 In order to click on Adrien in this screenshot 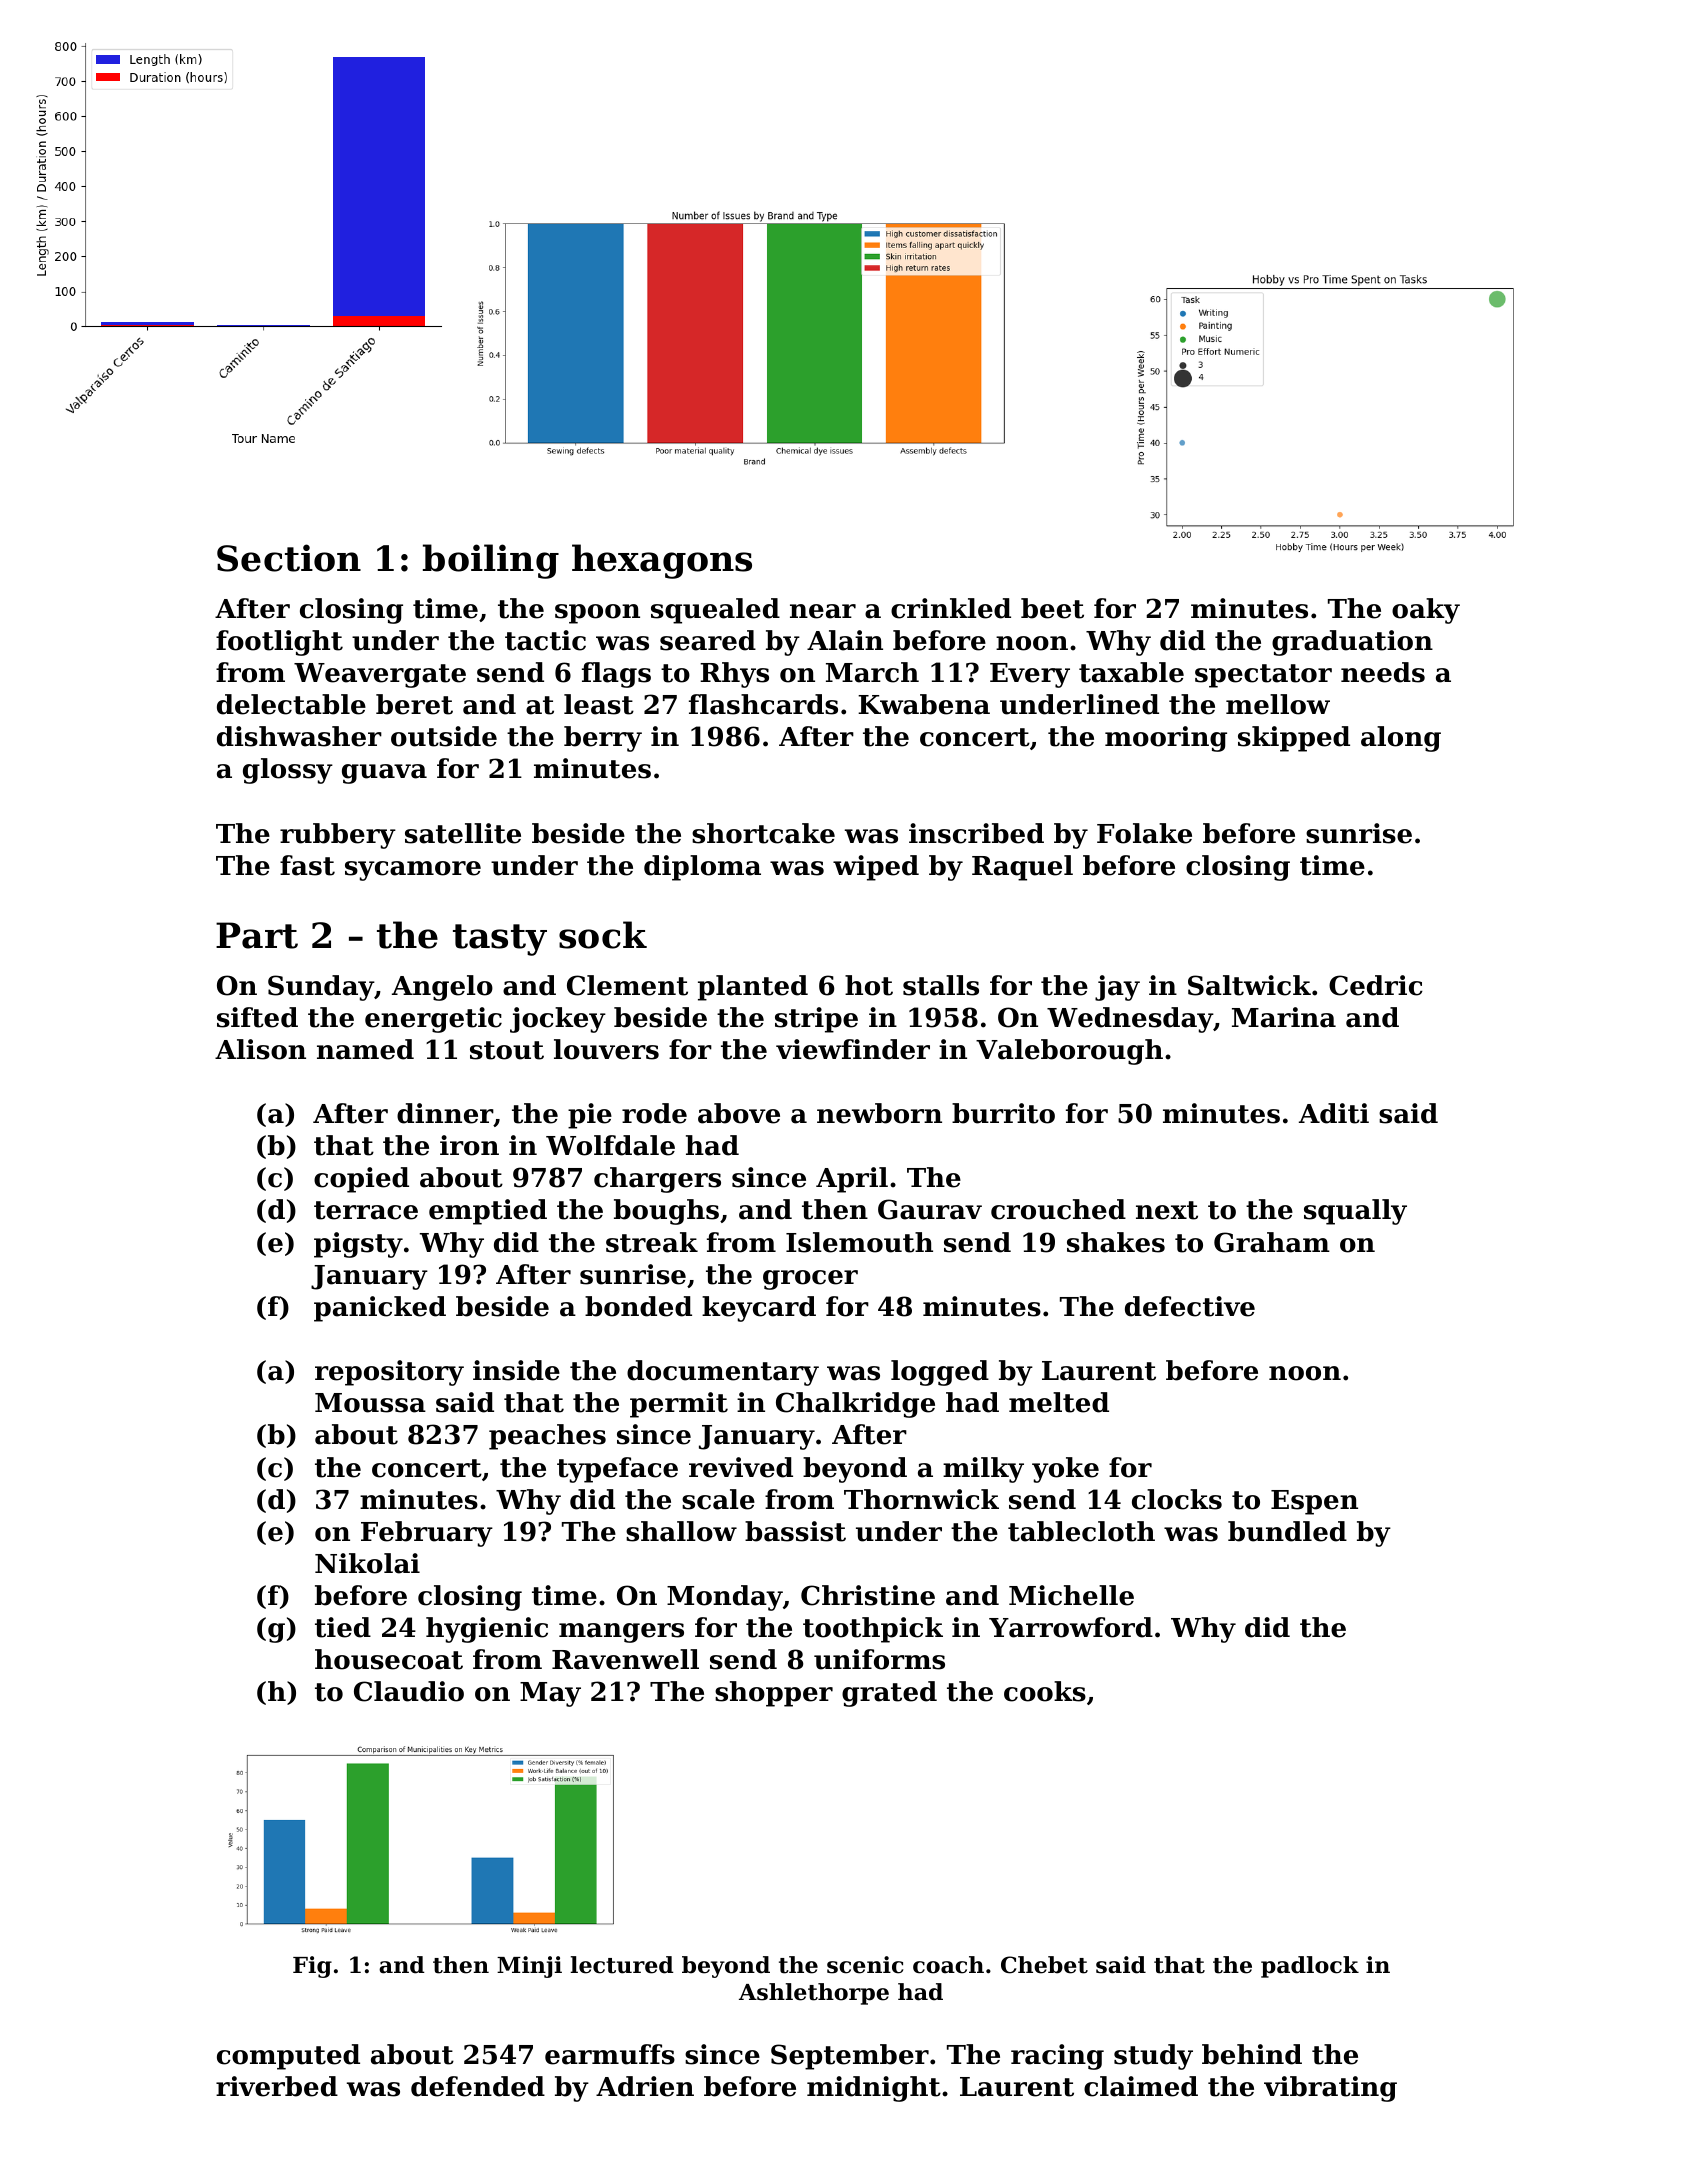, I will do `click(645, 2086)`.
